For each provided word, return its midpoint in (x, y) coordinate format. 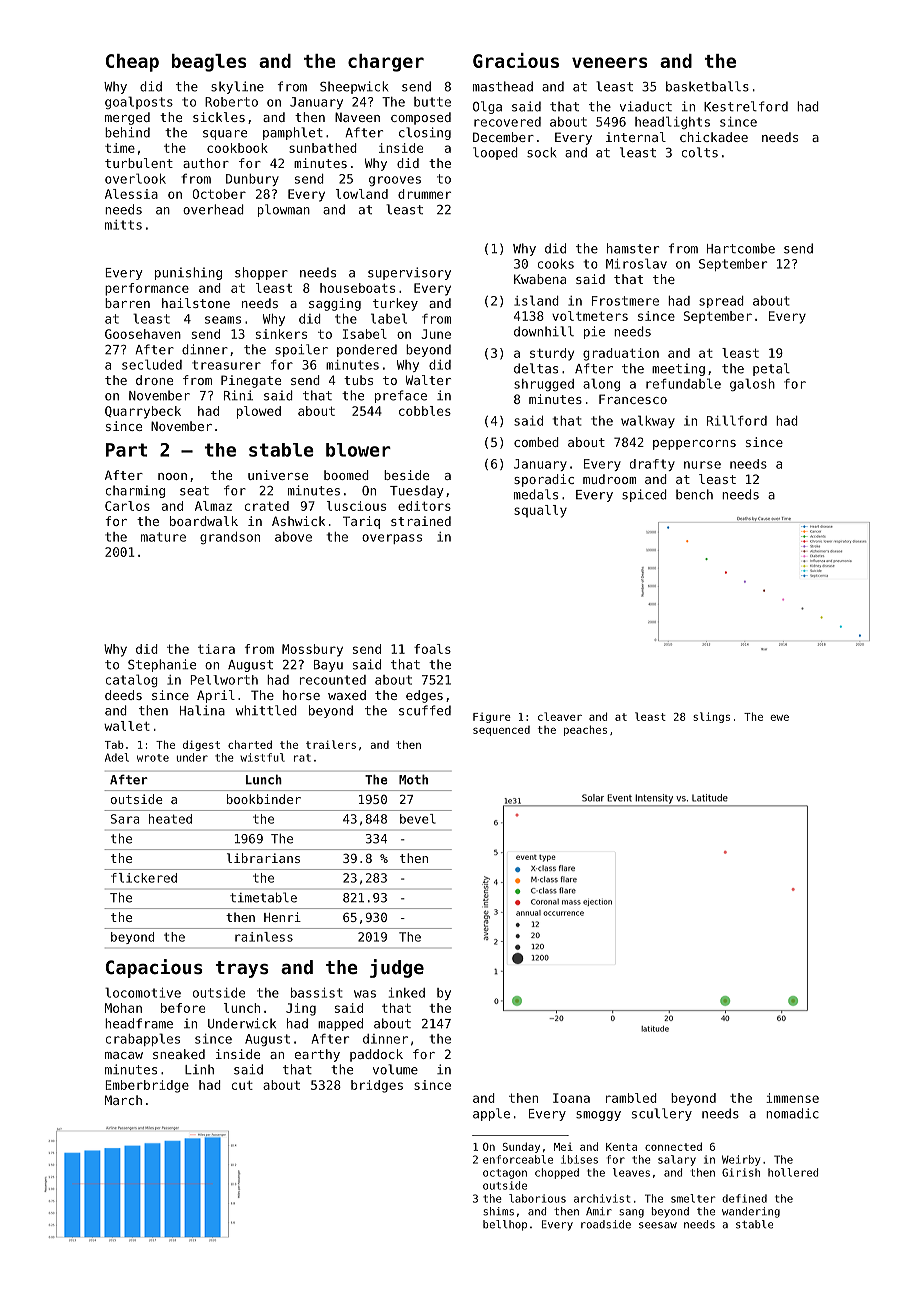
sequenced (501, 731)
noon (172, 476)
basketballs (707, 86)
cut (242, 1085)
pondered (367, 350)
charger (386, 63)
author (206, 163)
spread (721, 302)
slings (711, 717)
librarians (263, 858)
